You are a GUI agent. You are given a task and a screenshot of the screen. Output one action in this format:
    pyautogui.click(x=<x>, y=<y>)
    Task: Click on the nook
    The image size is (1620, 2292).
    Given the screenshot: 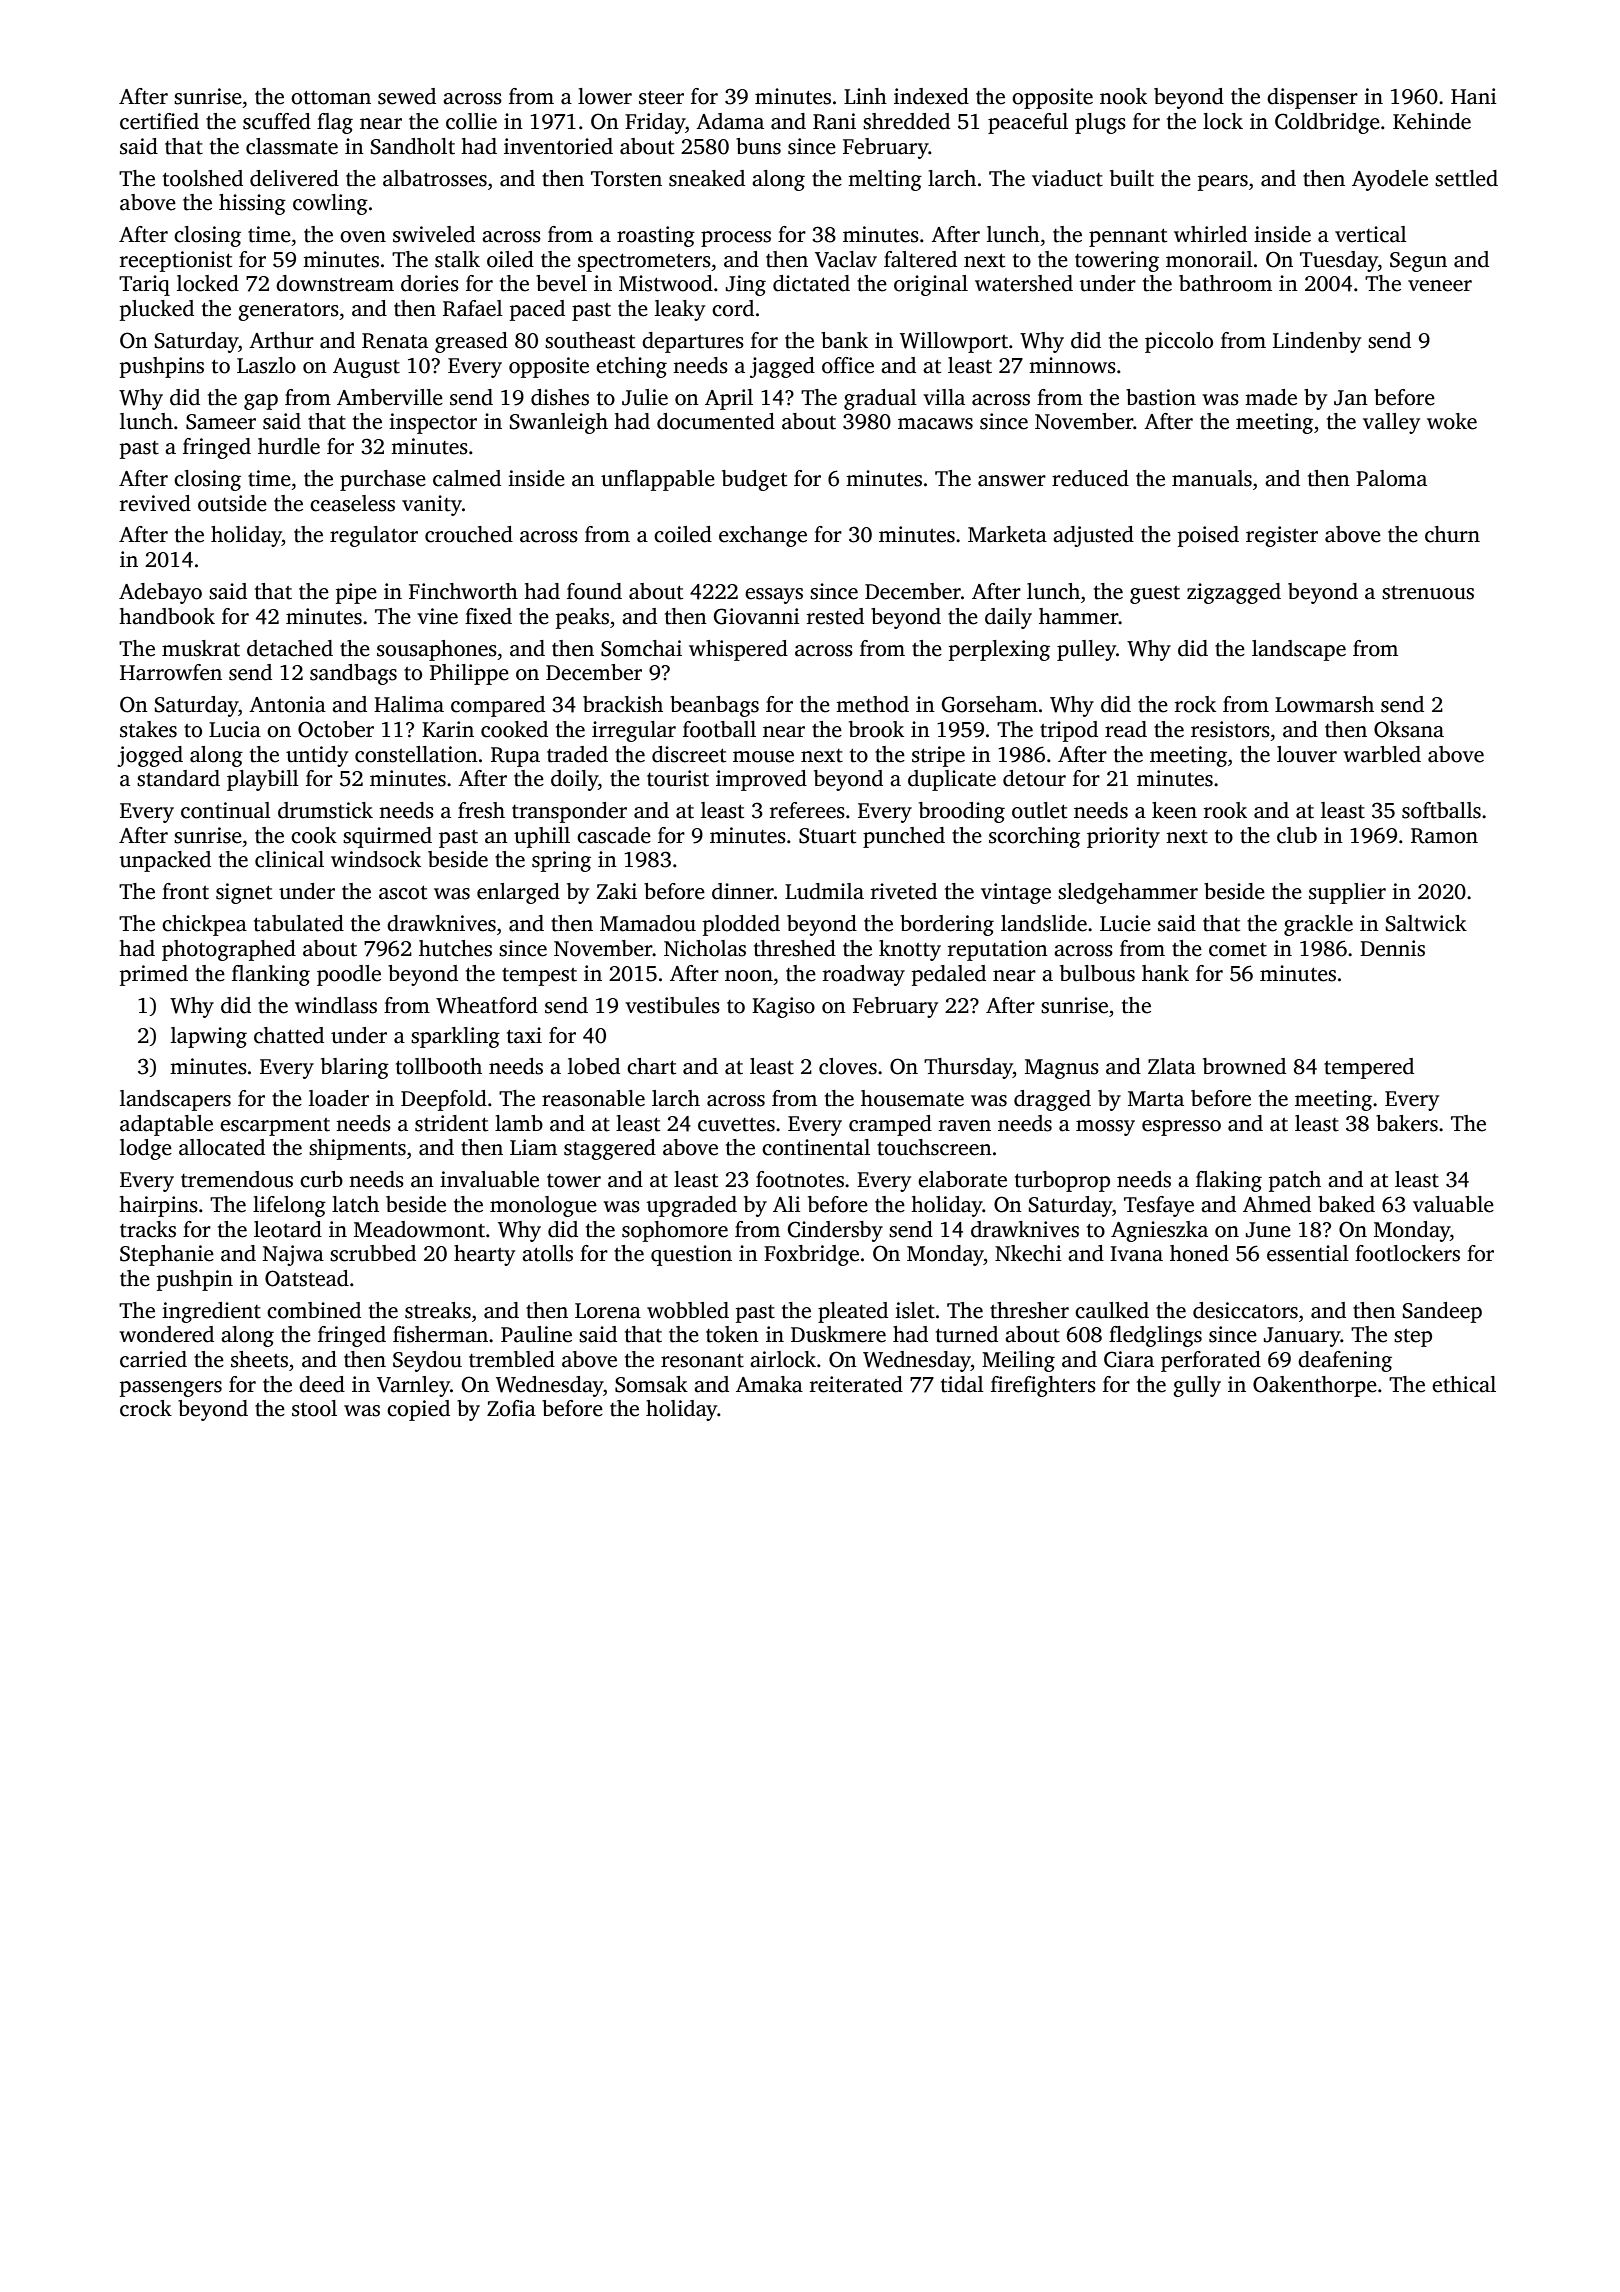 What is the action you would take?
    pyautogui.click(x=1123, y=96)
